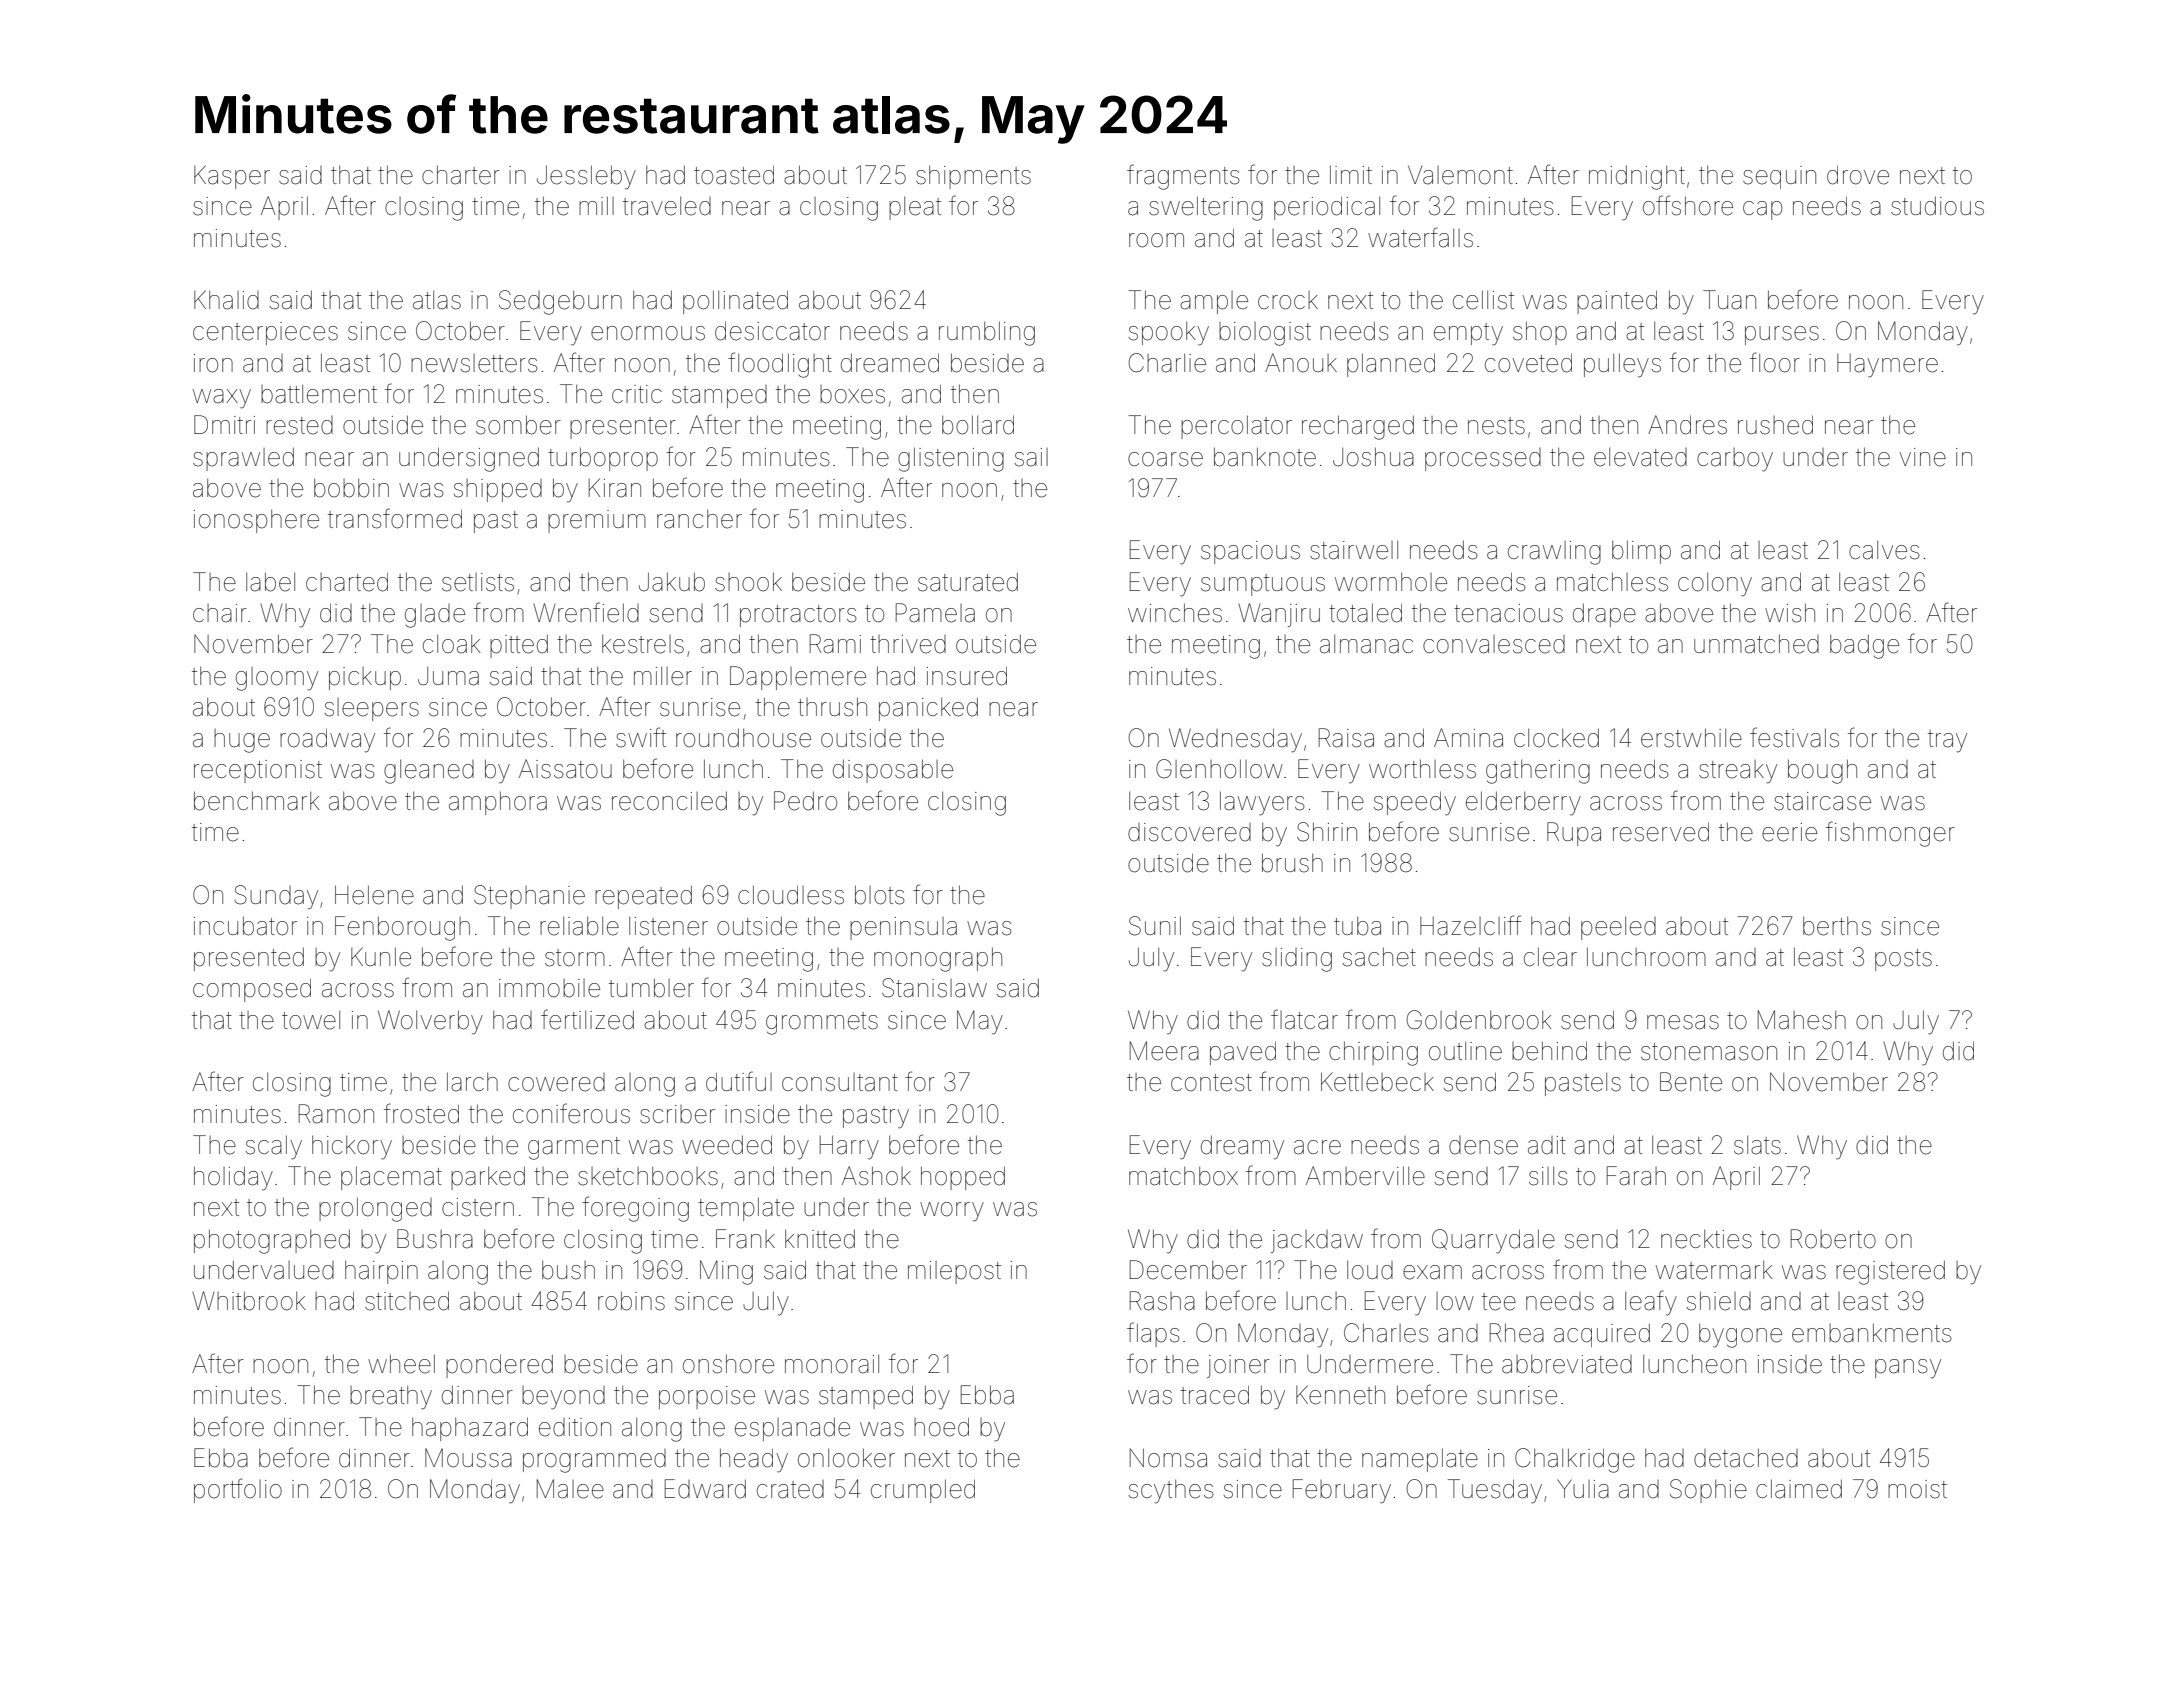 This screenshot has width=2178, height=1683. Describe the element at coordinates (1317, 1241) in the screenshot. I see `jackdaw` at that location.
